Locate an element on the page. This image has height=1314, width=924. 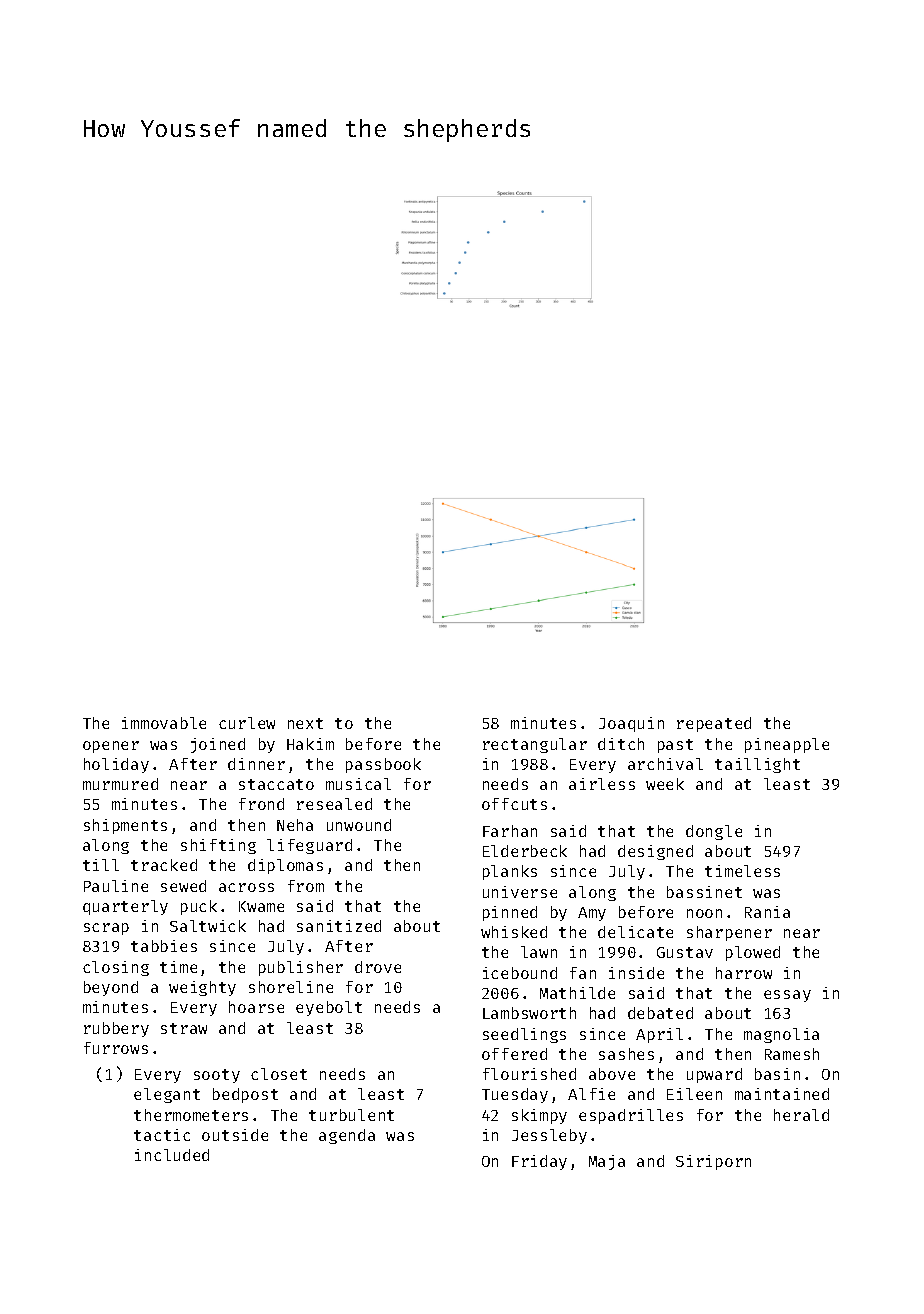
designed is located at coordinates (655, 852).
